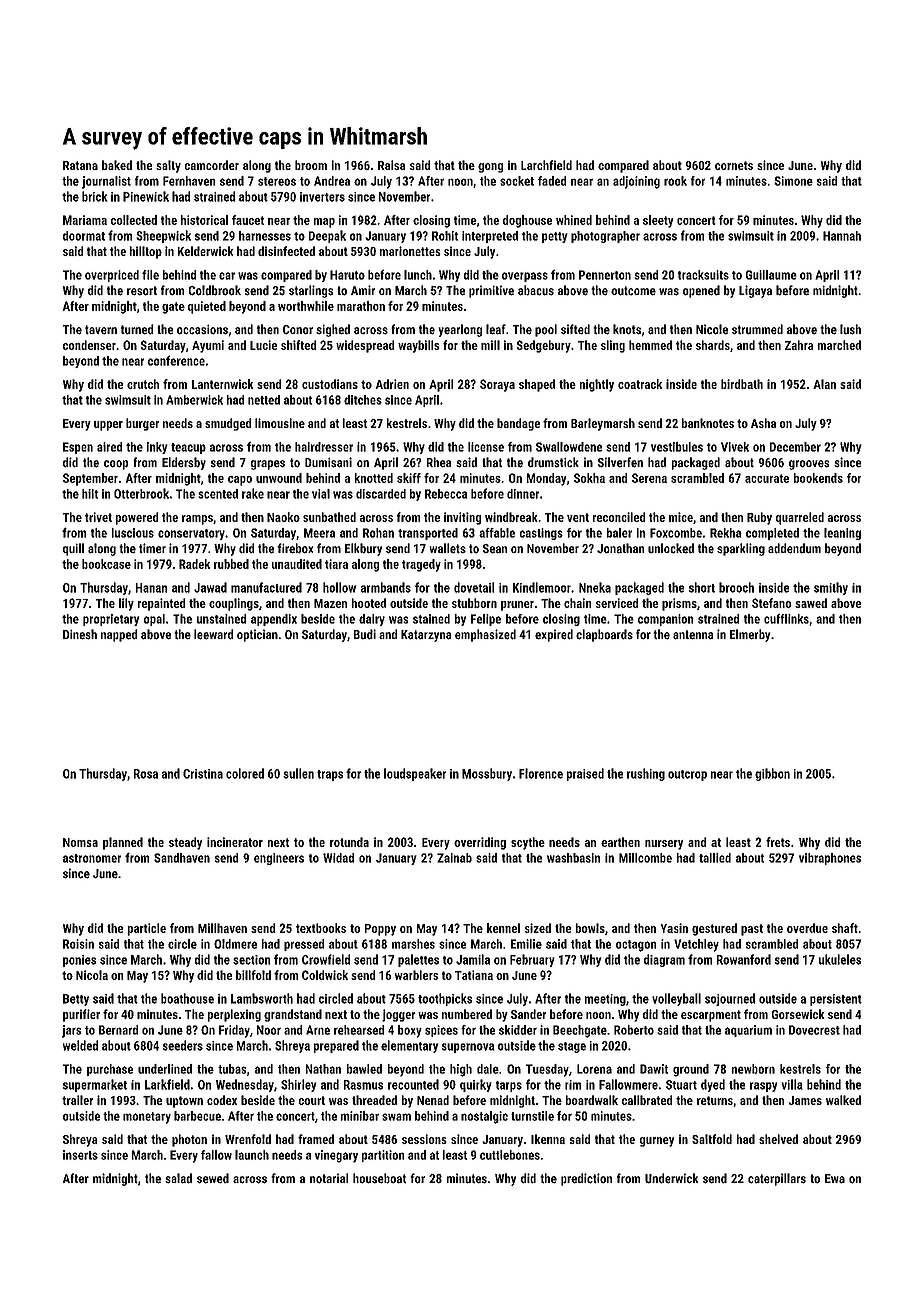  I want to click on Lucie, so click(263, 345).
